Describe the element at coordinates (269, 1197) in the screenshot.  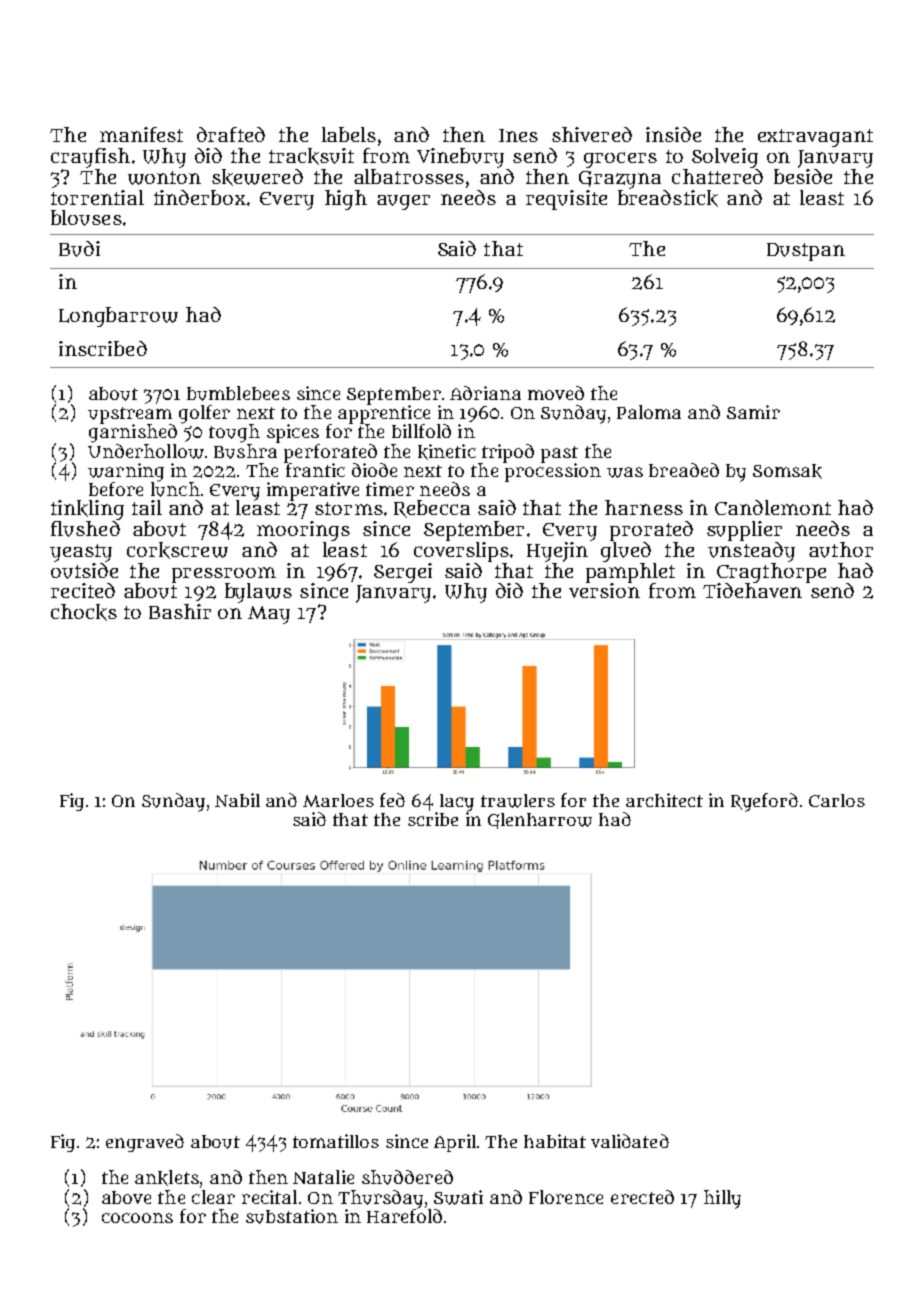
I see `recital` at that location.
